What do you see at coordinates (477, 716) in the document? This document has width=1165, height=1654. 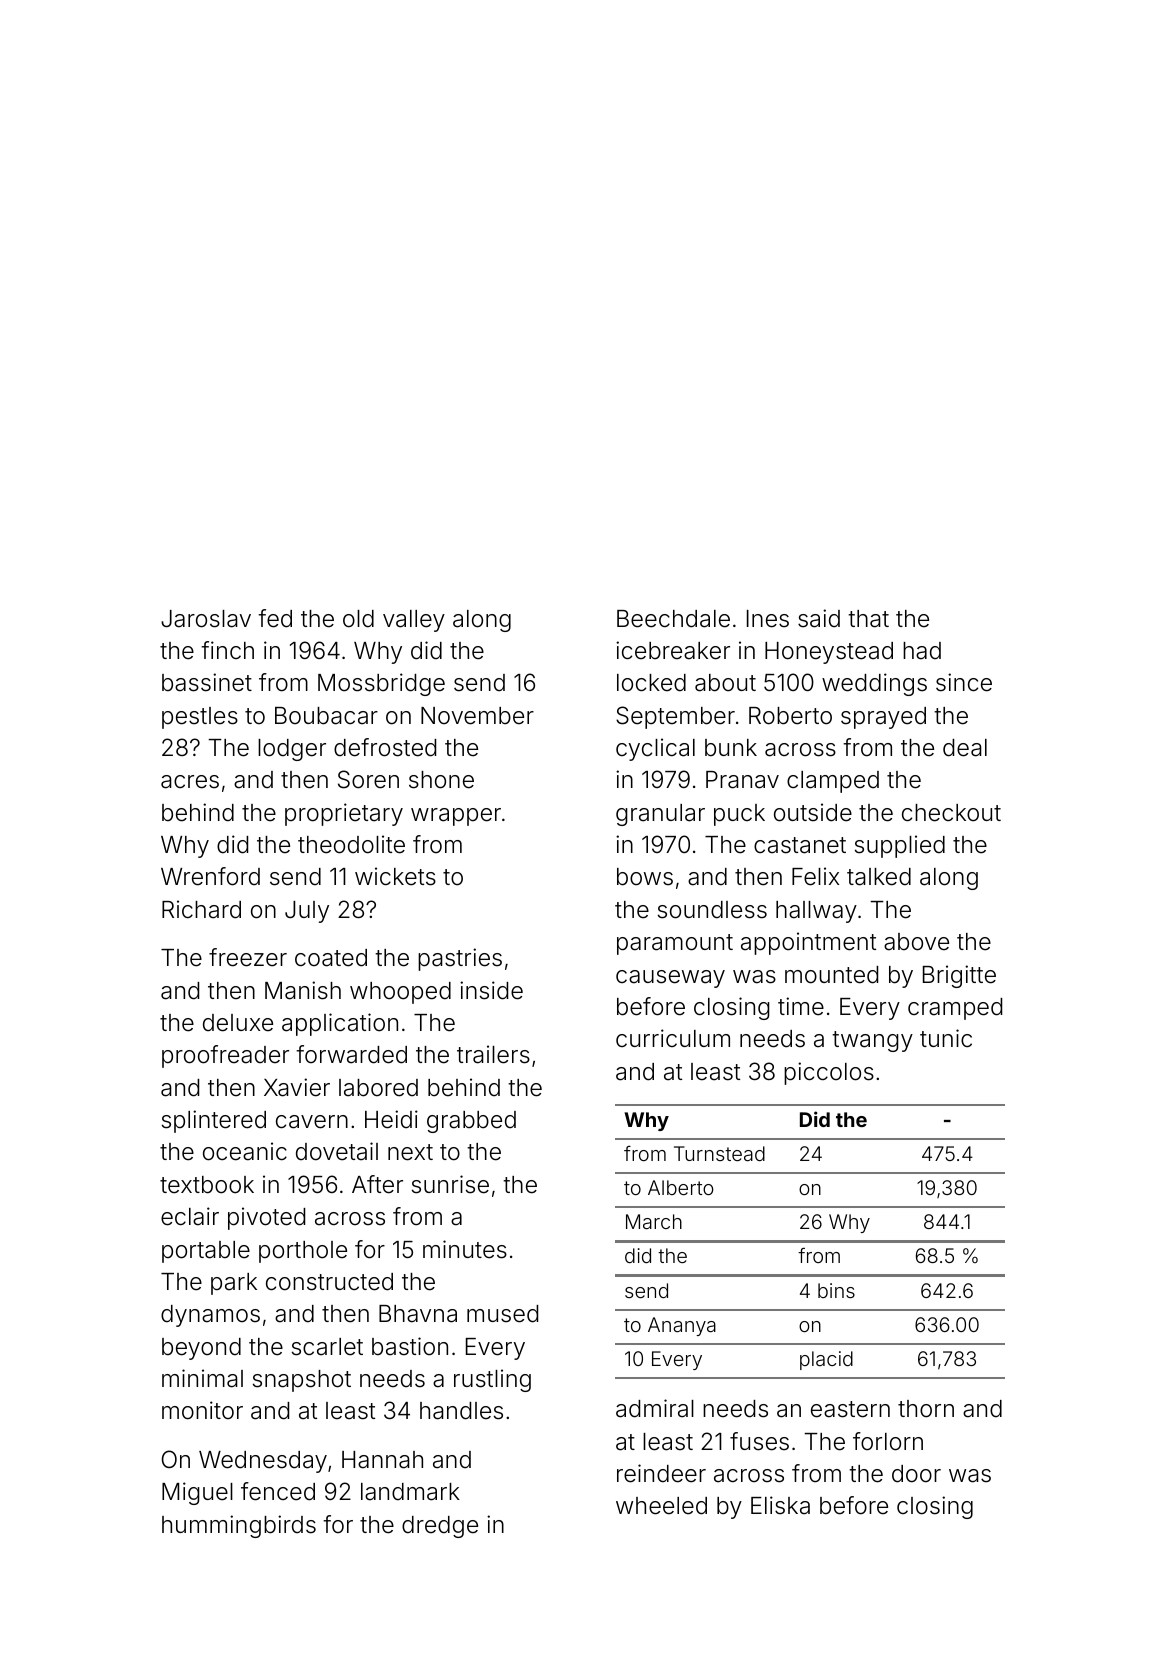 I see `November` at bounding box center [477, 716].
